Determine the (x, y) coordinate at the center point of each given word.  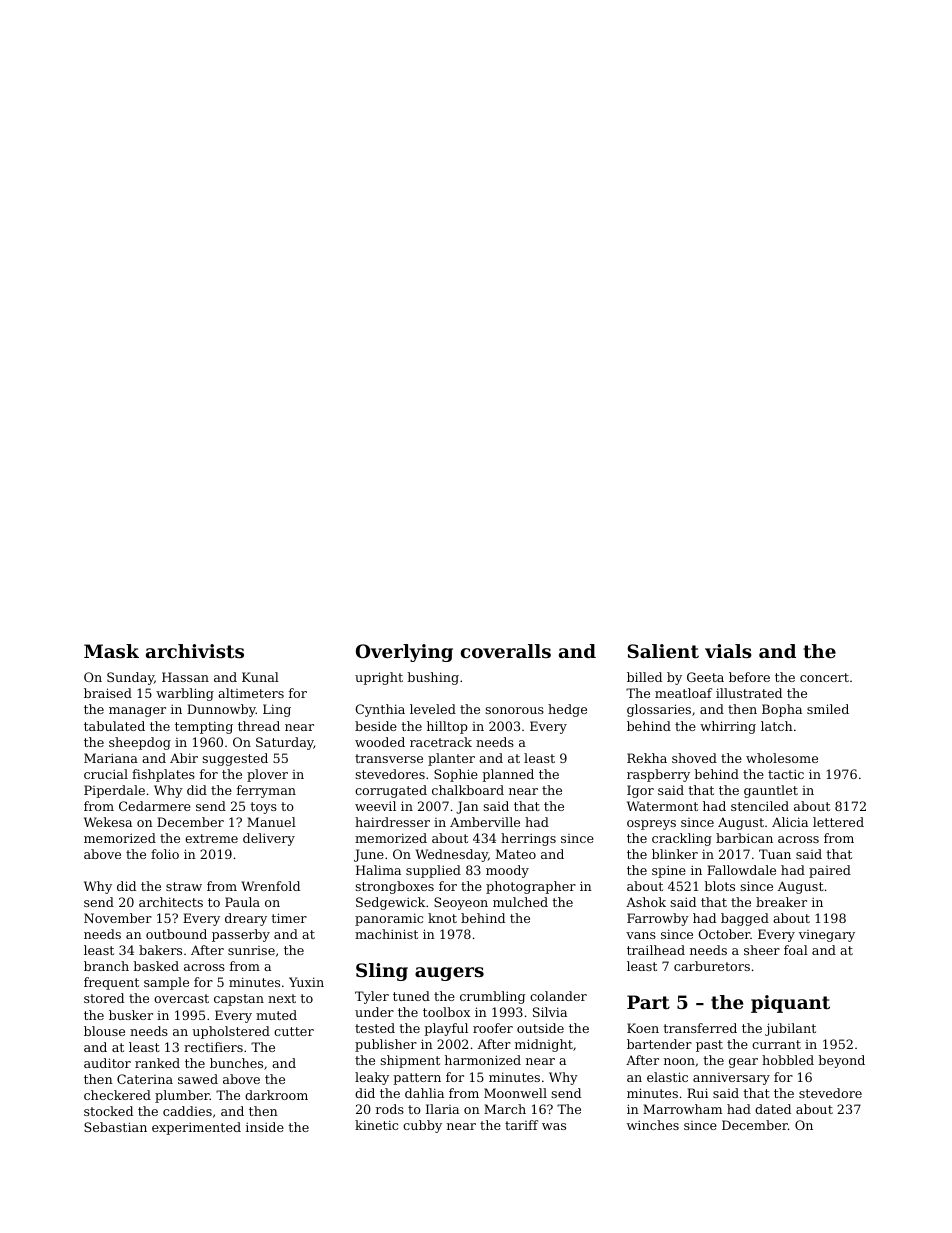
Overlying (404, 653)
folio (165, 854)
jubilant (790, 1029)
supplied (433, 871)
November (118, 918)
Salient (663, 651)
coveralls (506, 651)
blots (720, 886)
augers (449, 974)
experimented (196, 1128)
